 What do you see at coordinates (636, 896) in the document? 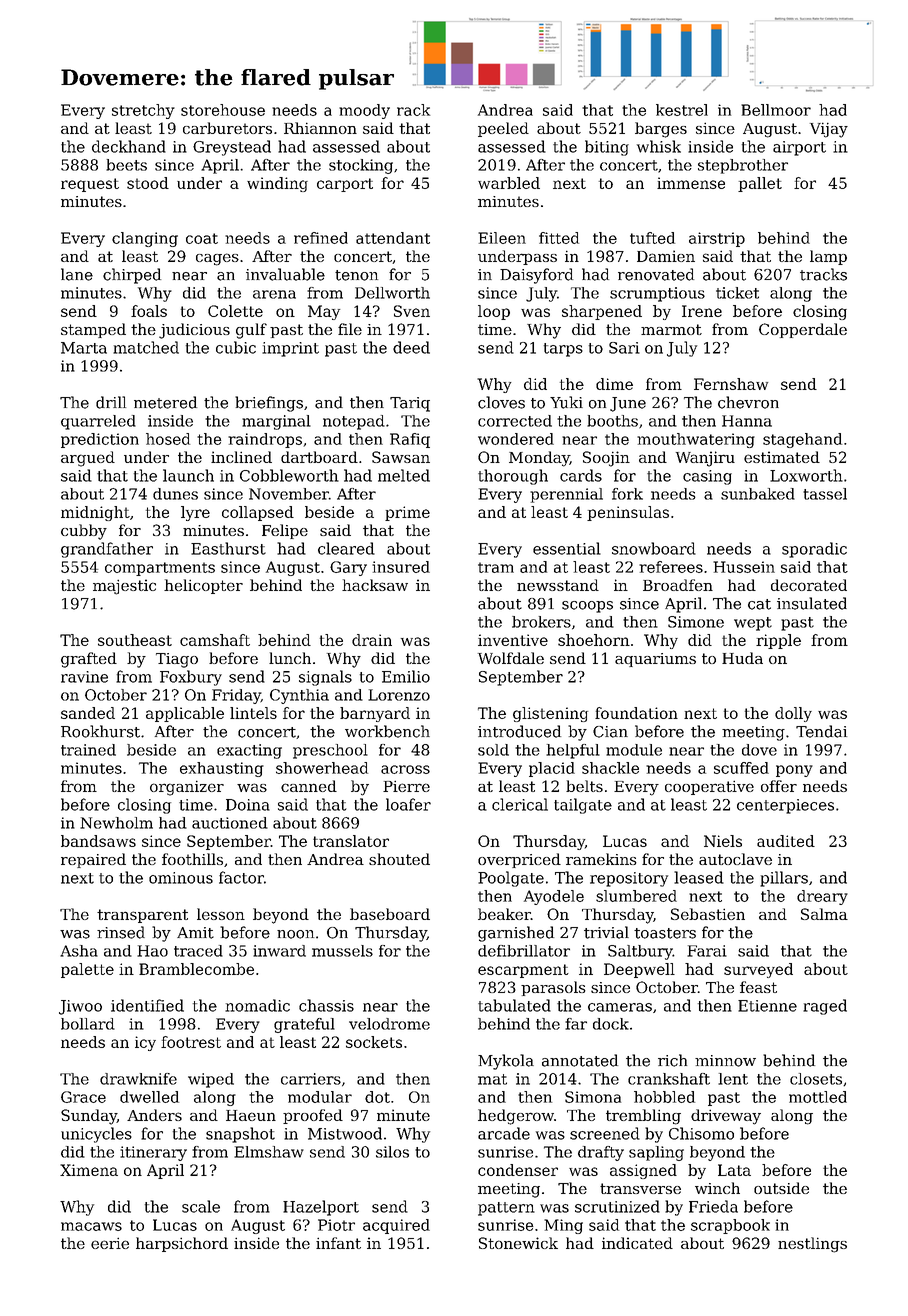
I see `slumbered` at bounding box center [636, 896].
